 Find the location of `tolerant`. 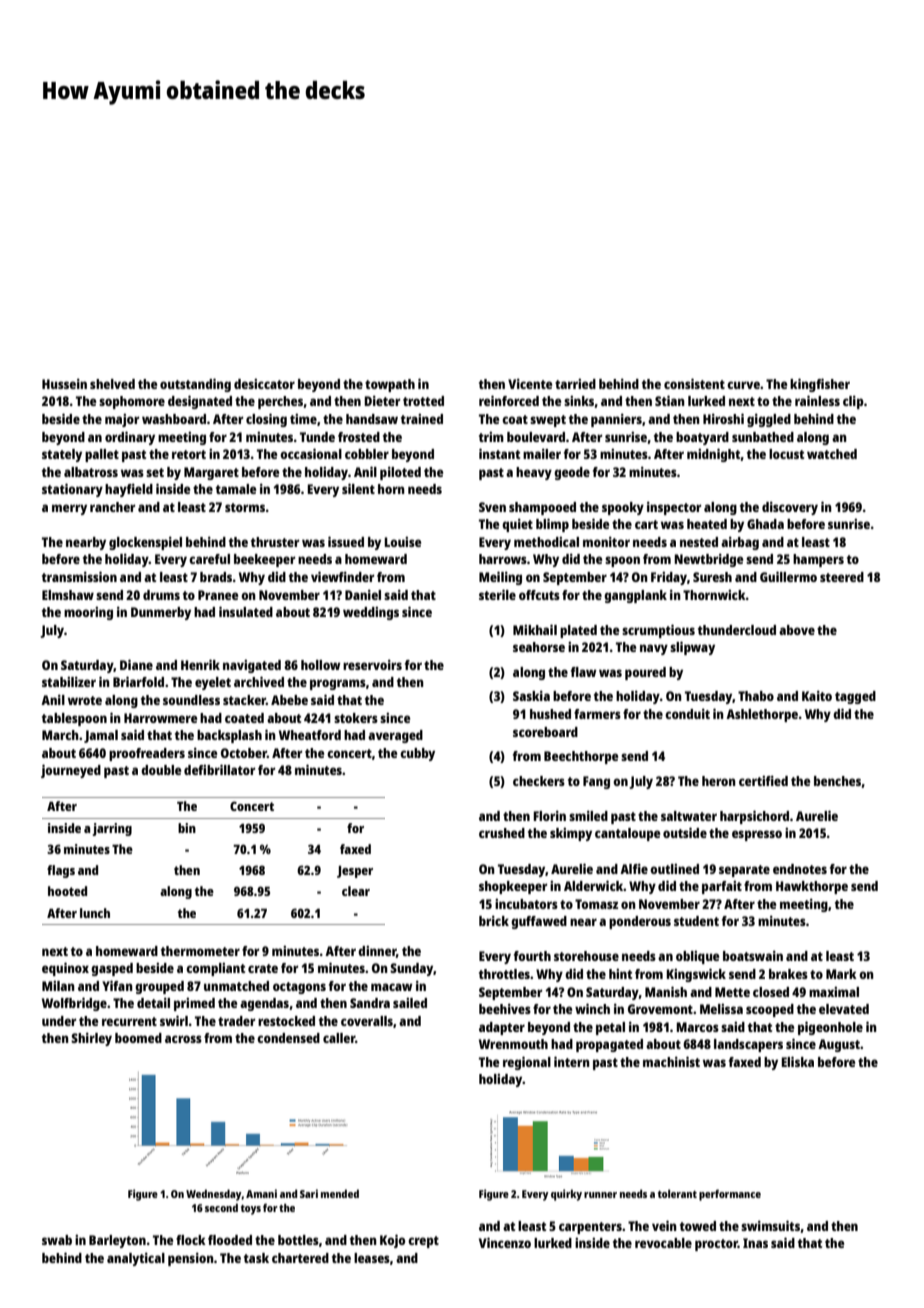

tolerant is located at coordinates (677, 1193).
